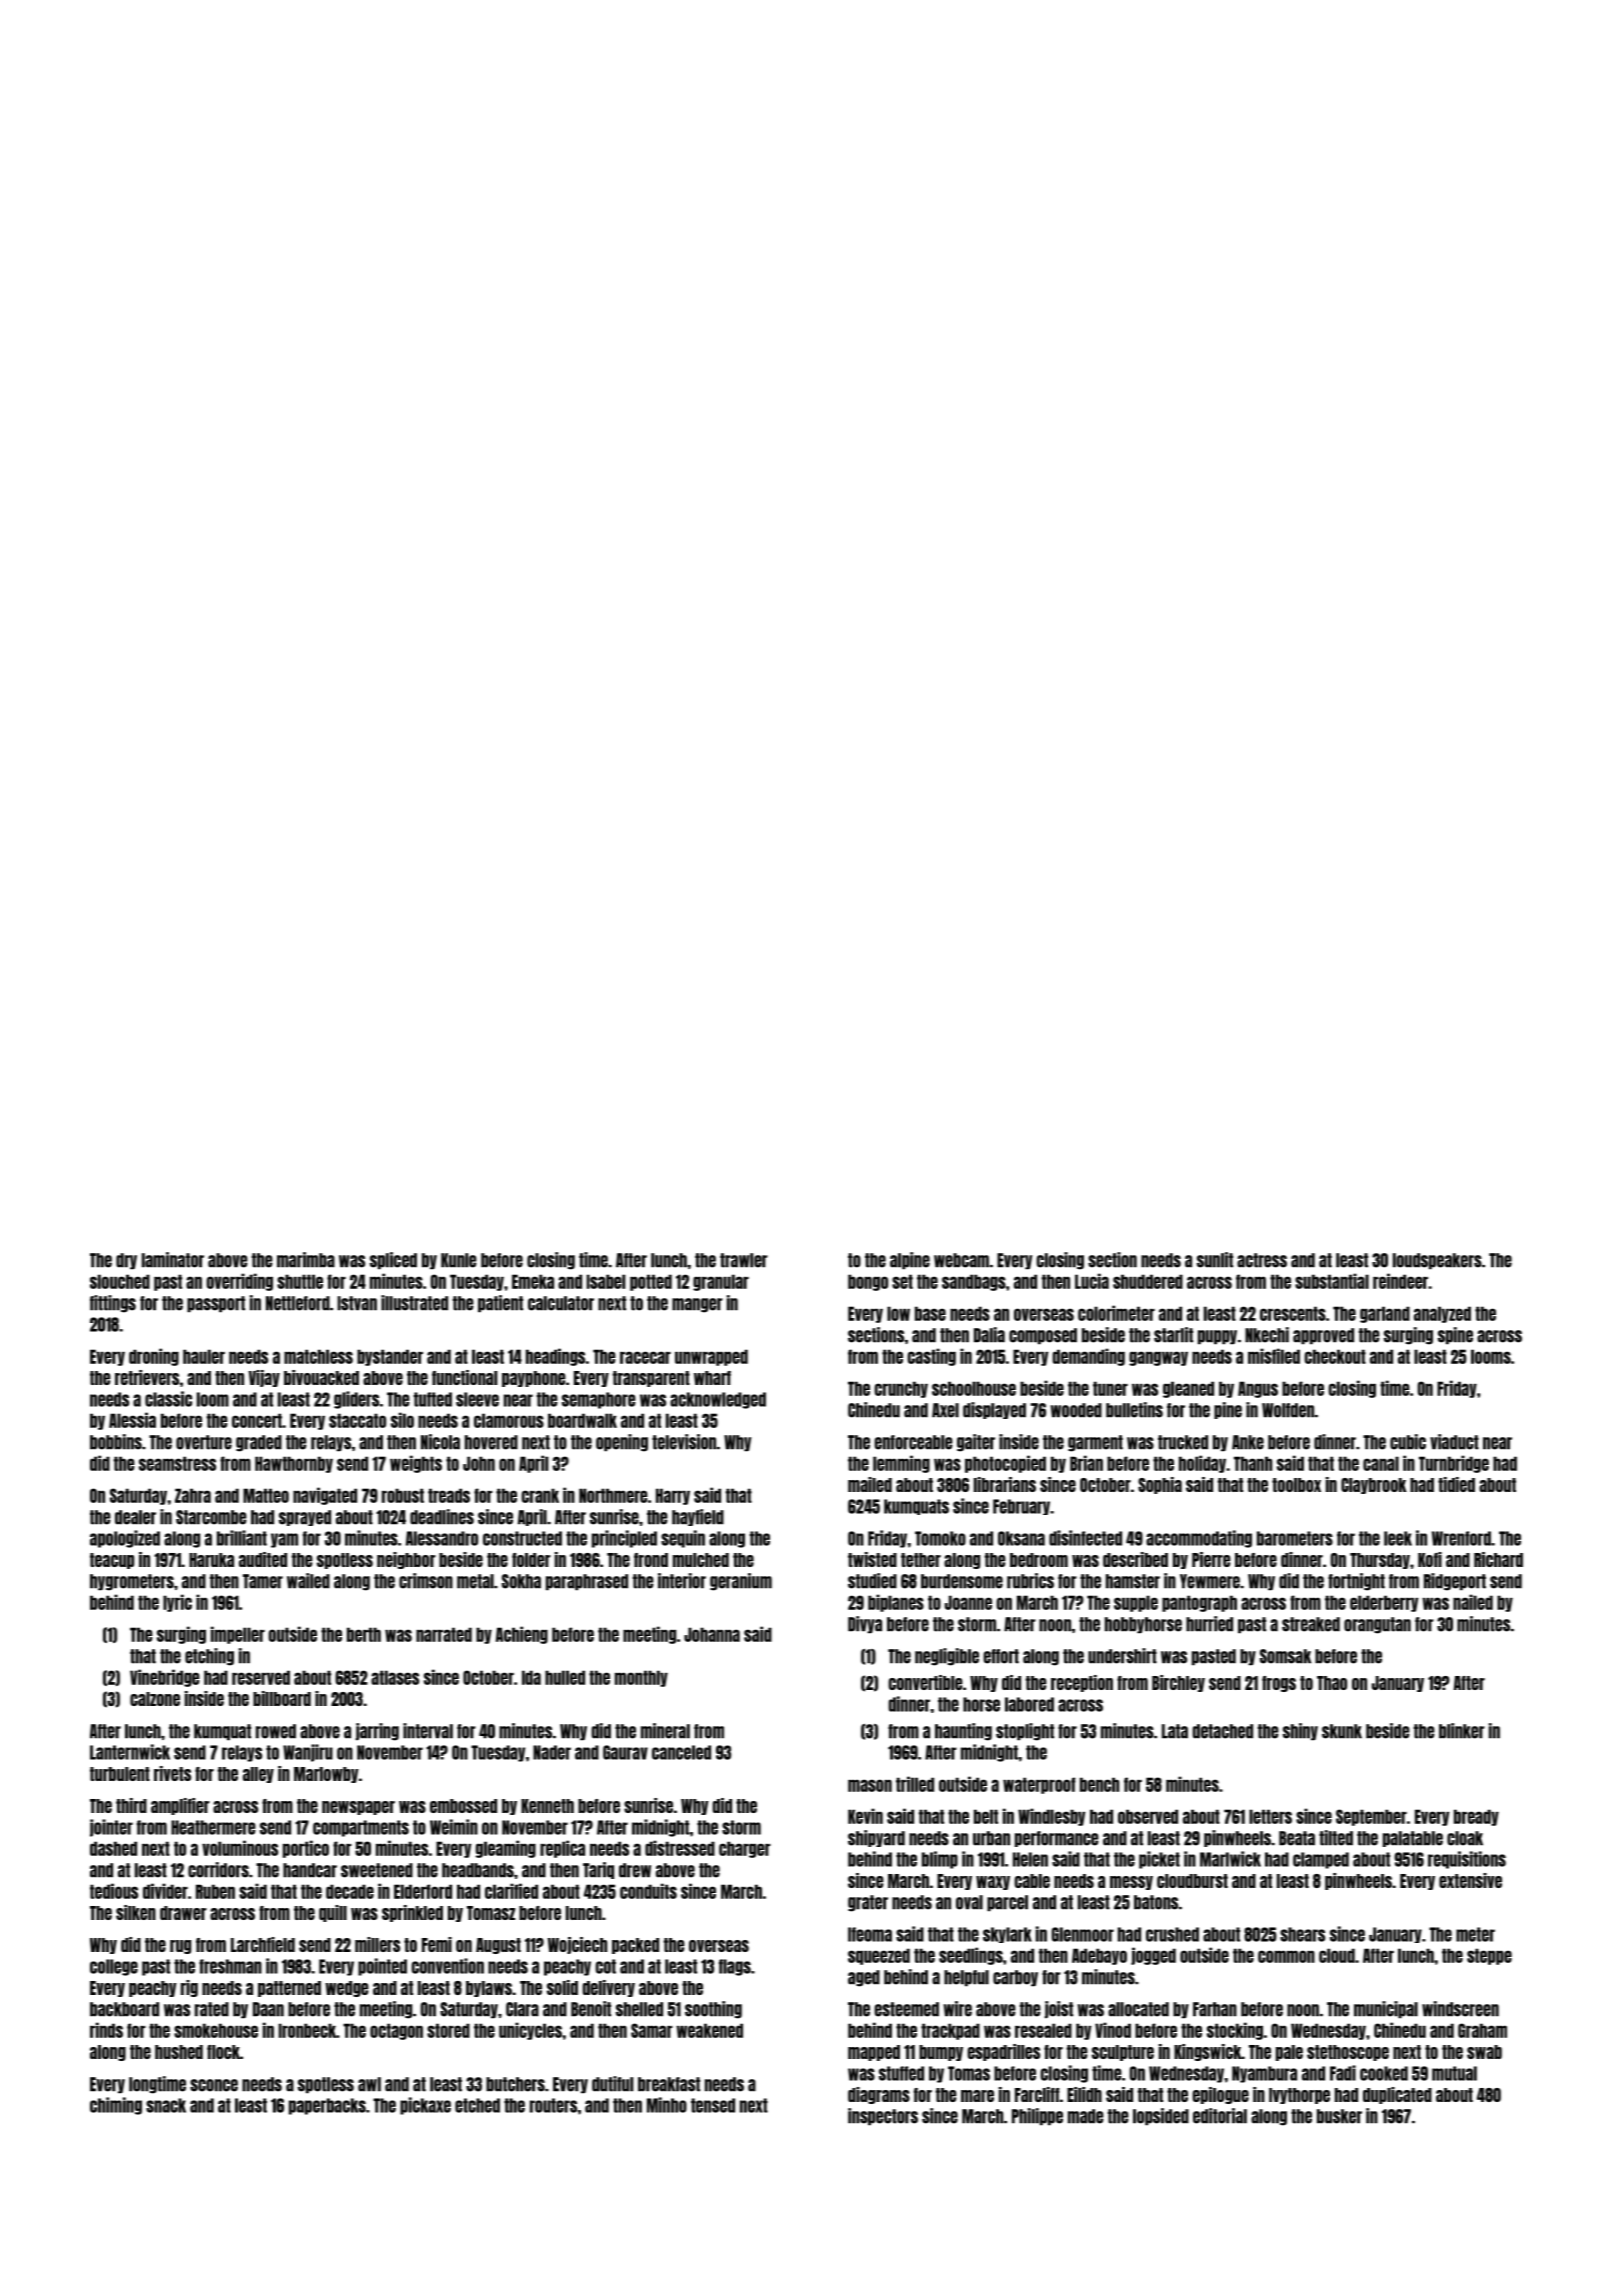 The image size is (1620, 2292). I want to click on sunlit, so click(1215, 1260).
